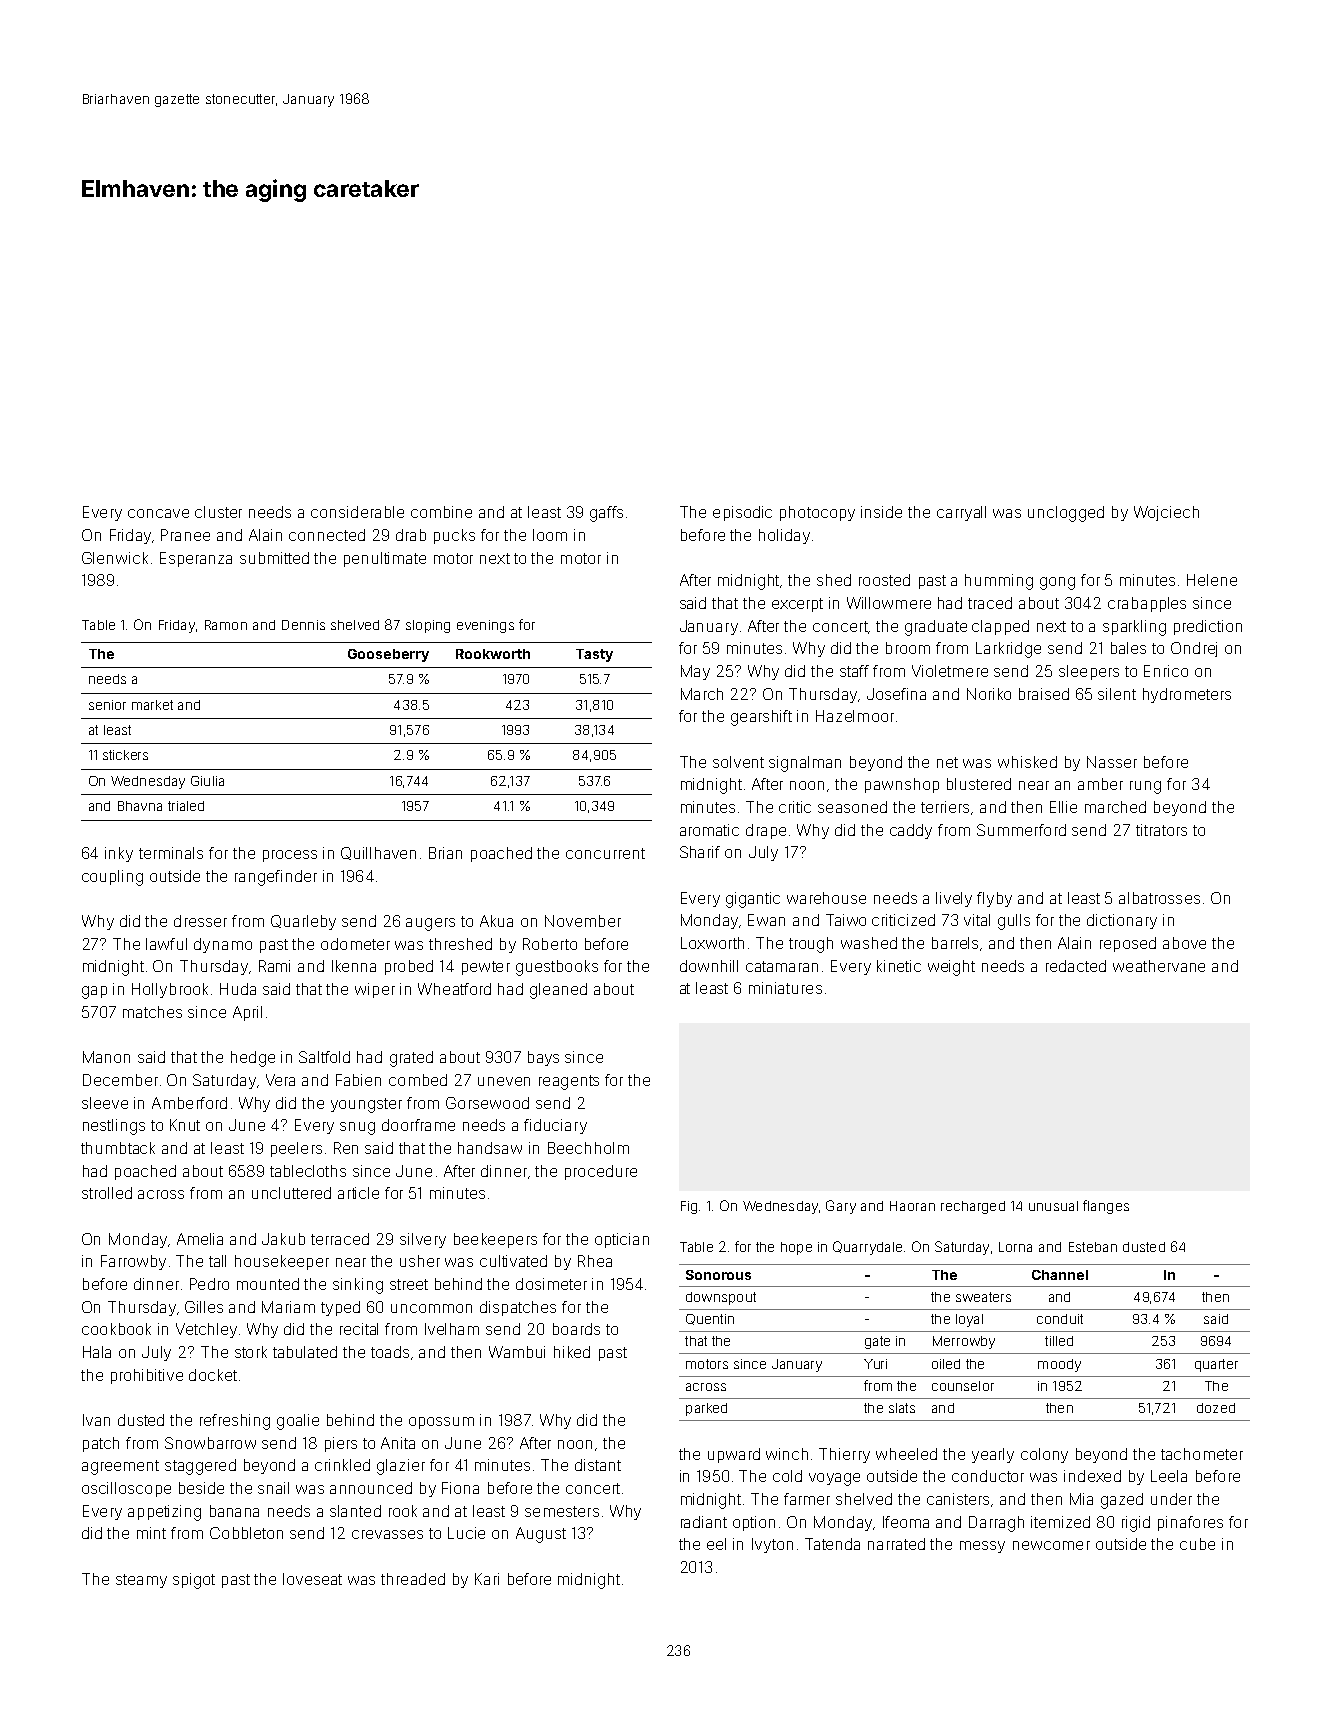  I want to click on semesters, so click(562, 1511).
